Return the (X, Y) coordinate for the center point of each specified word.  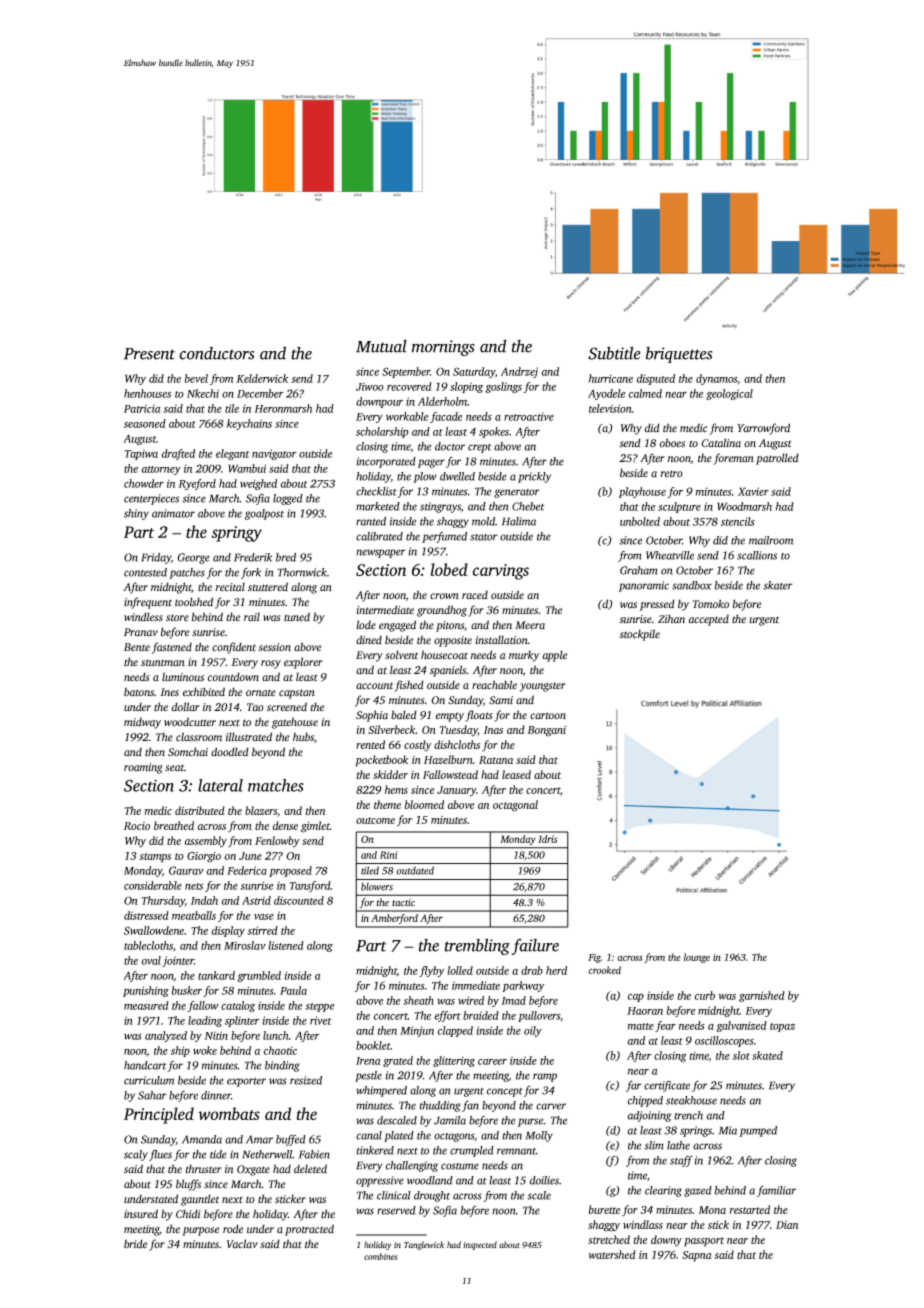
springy (236, 534)
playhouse (642, 492)
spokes (494, 432)
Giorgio (204, 857)
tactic (403, 902)
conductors (216, 353)
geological (729, 394)
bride (135, 1244)
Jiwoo (370, 386)
